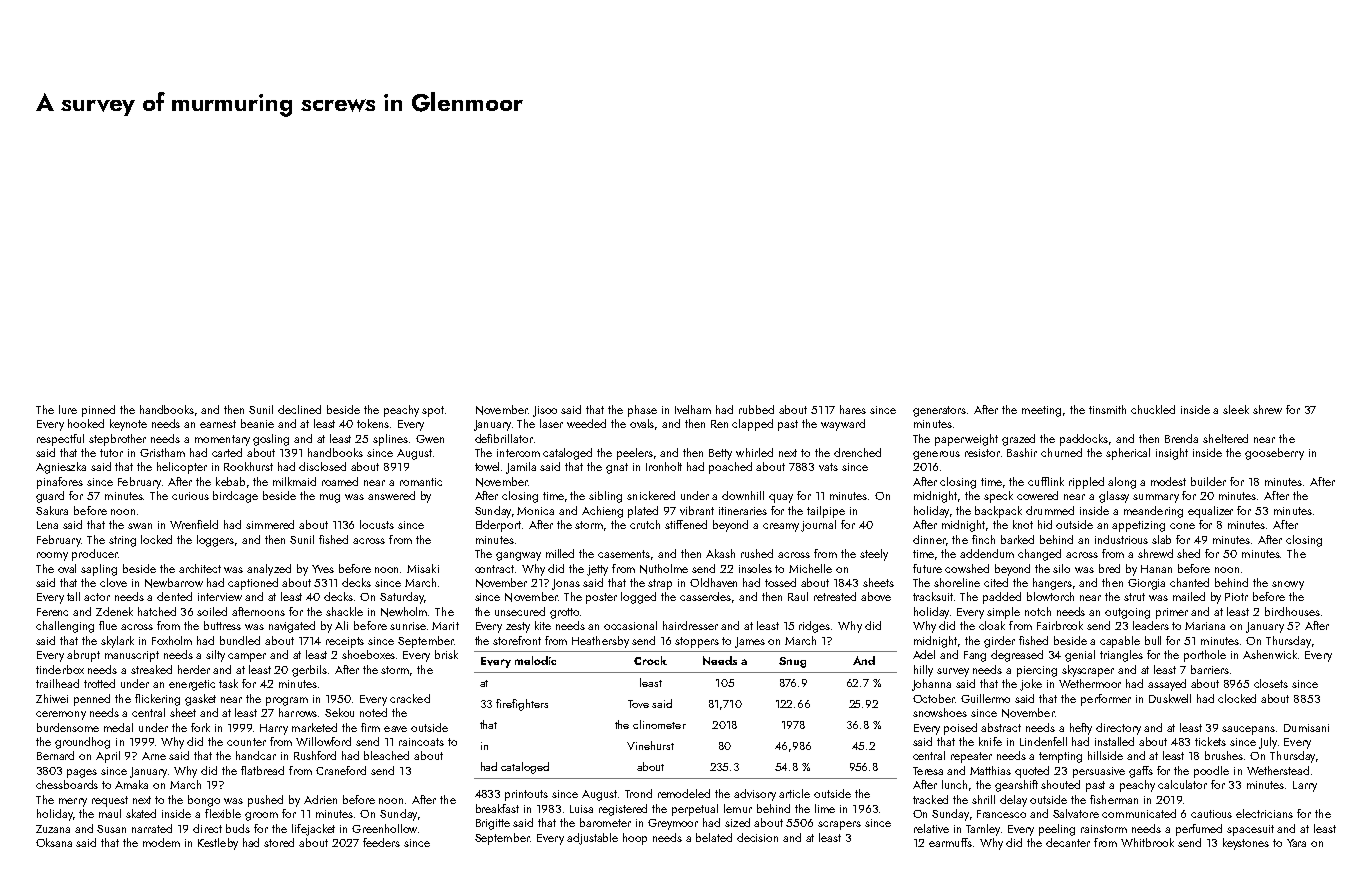 This screenshot has width=1372, height=887. Describe the element at coordinates (930, 799) in the screenshot. I see `tracked` at that location.
